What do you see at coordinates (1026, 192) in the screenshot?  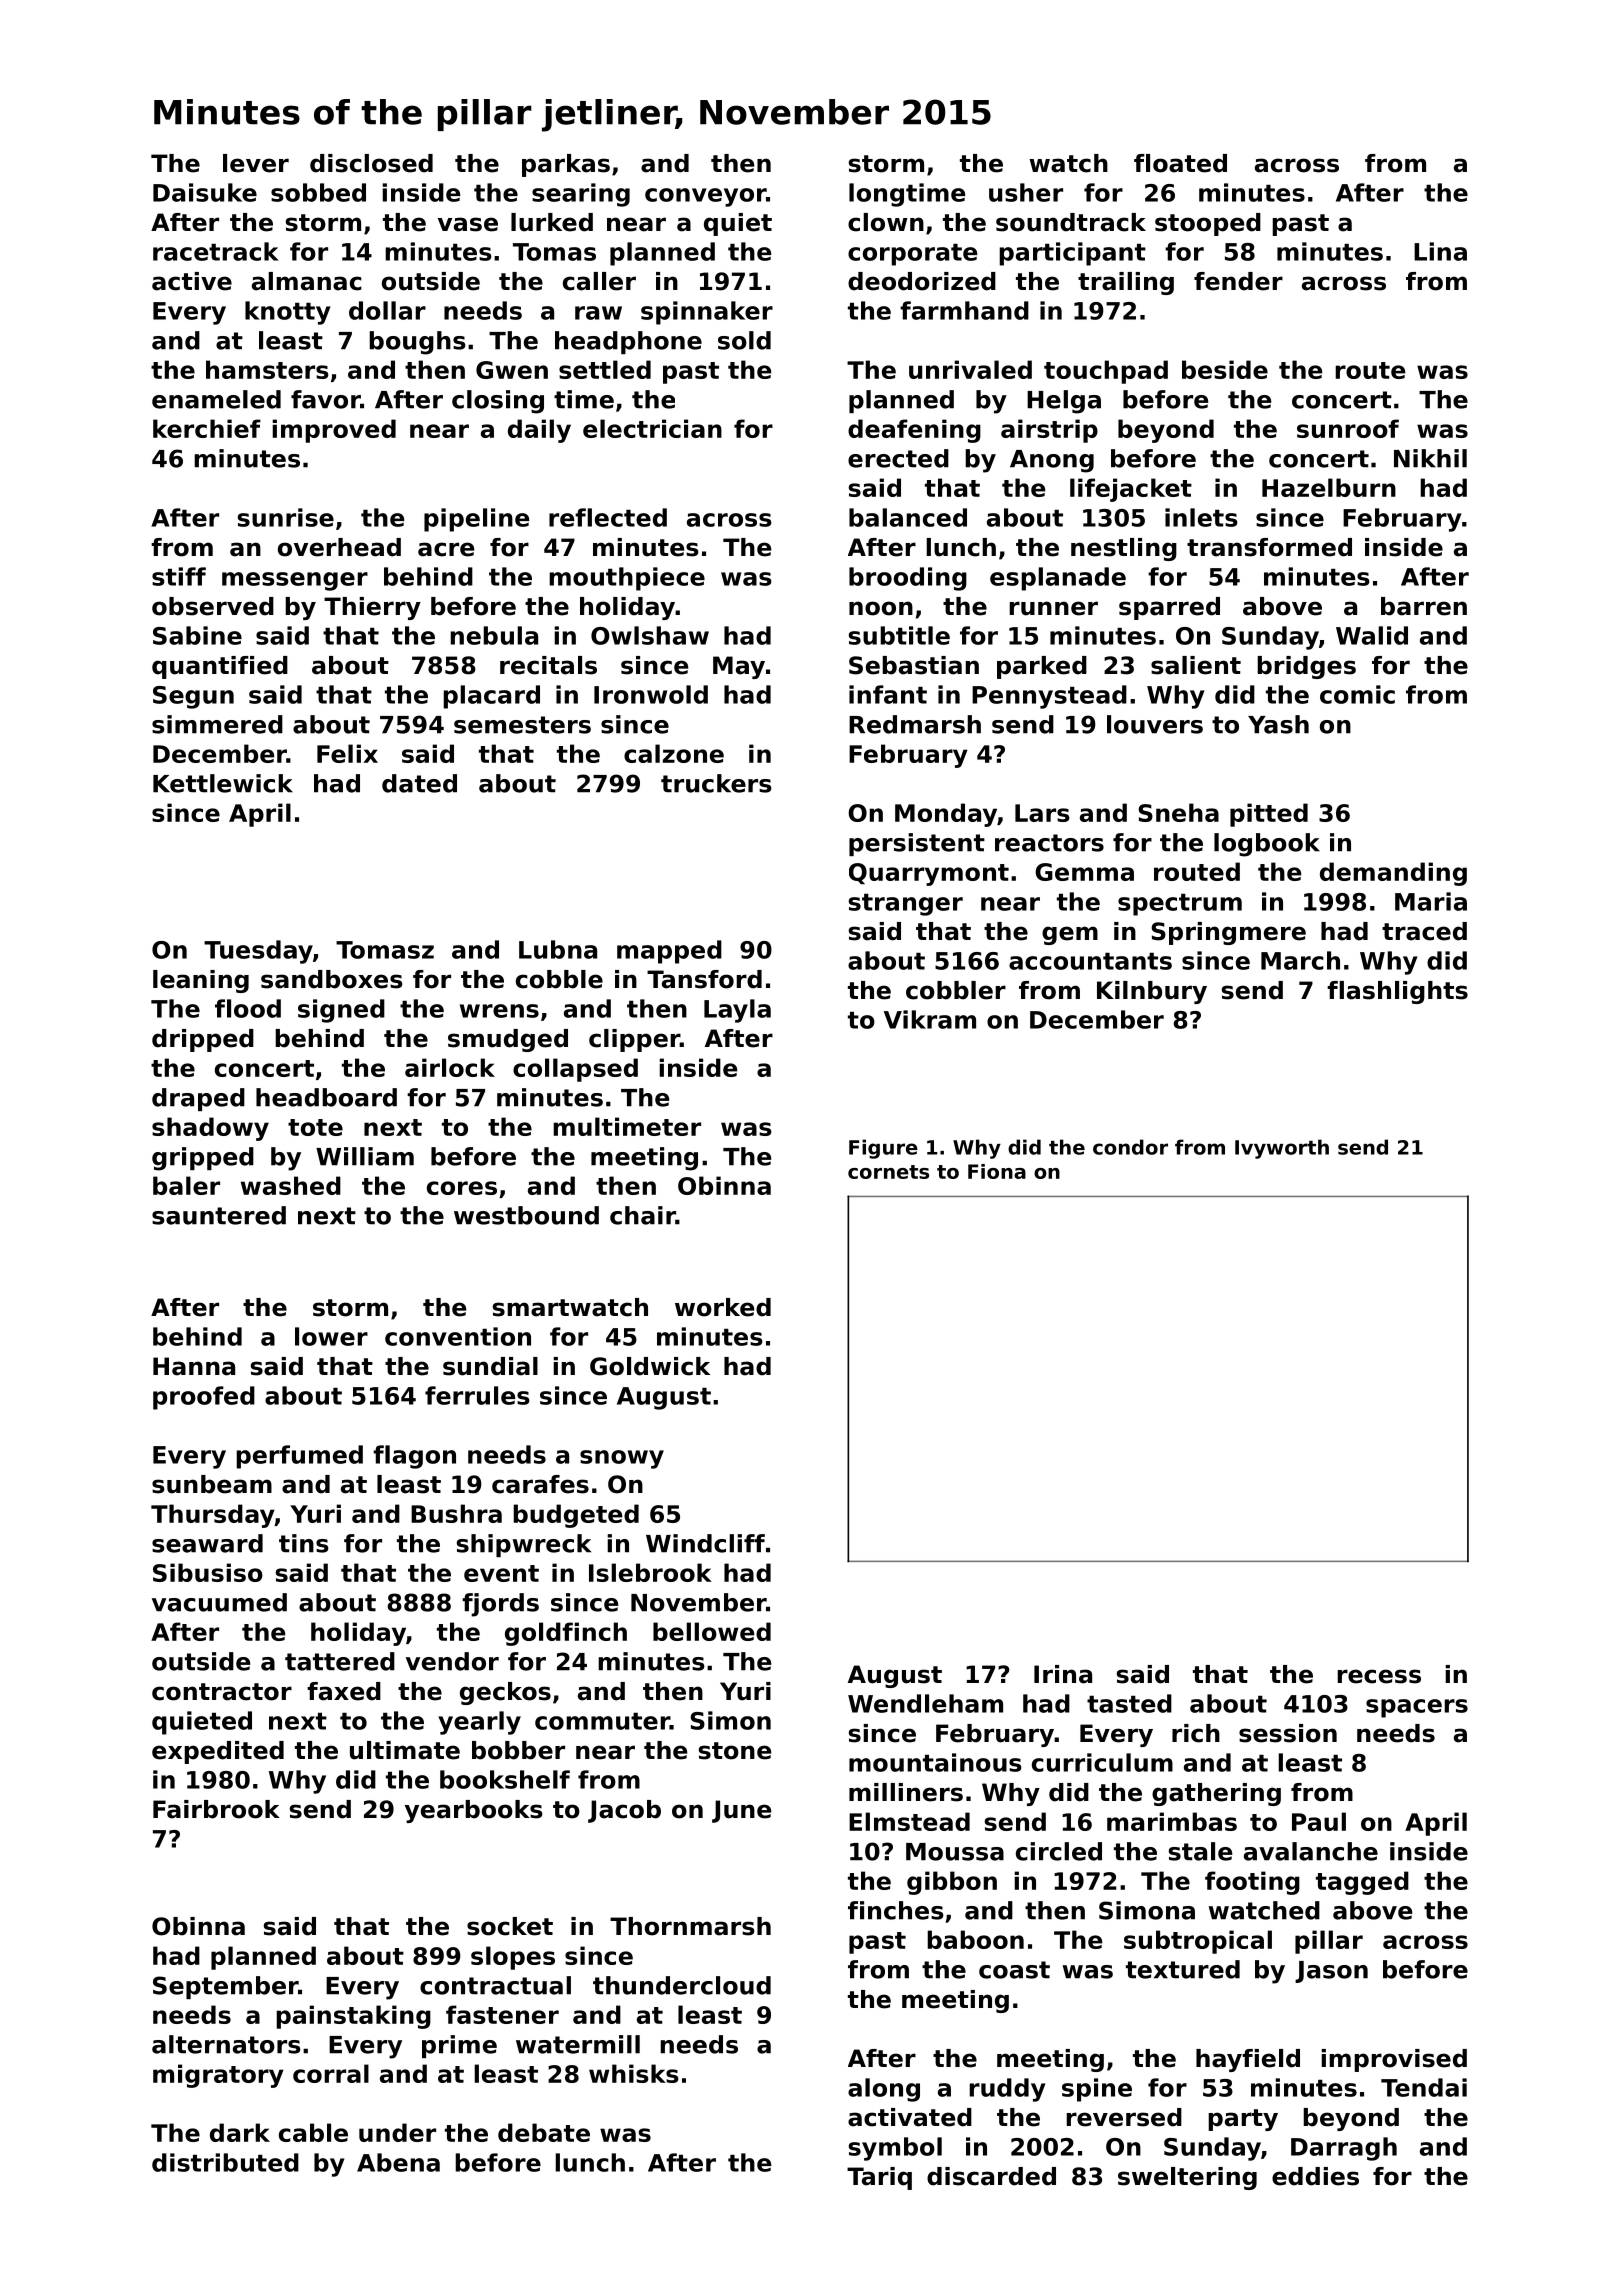 I see `usher` at bounding box center [1026, 192].
